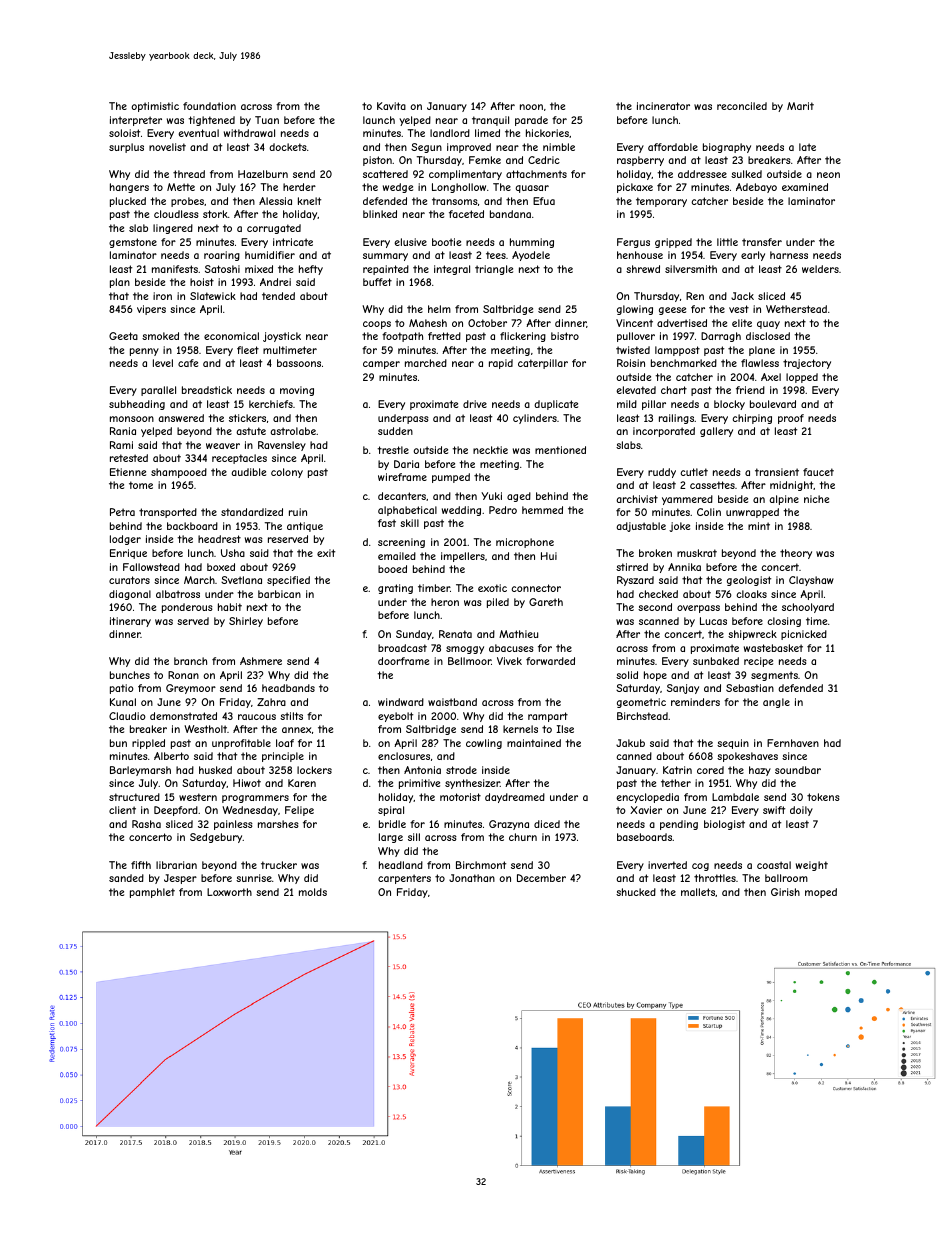 This screenshot has height=1233, width=952. Describe the element at coordinates (155, 107) in the screenshot. I see `optimistic` at that location.
